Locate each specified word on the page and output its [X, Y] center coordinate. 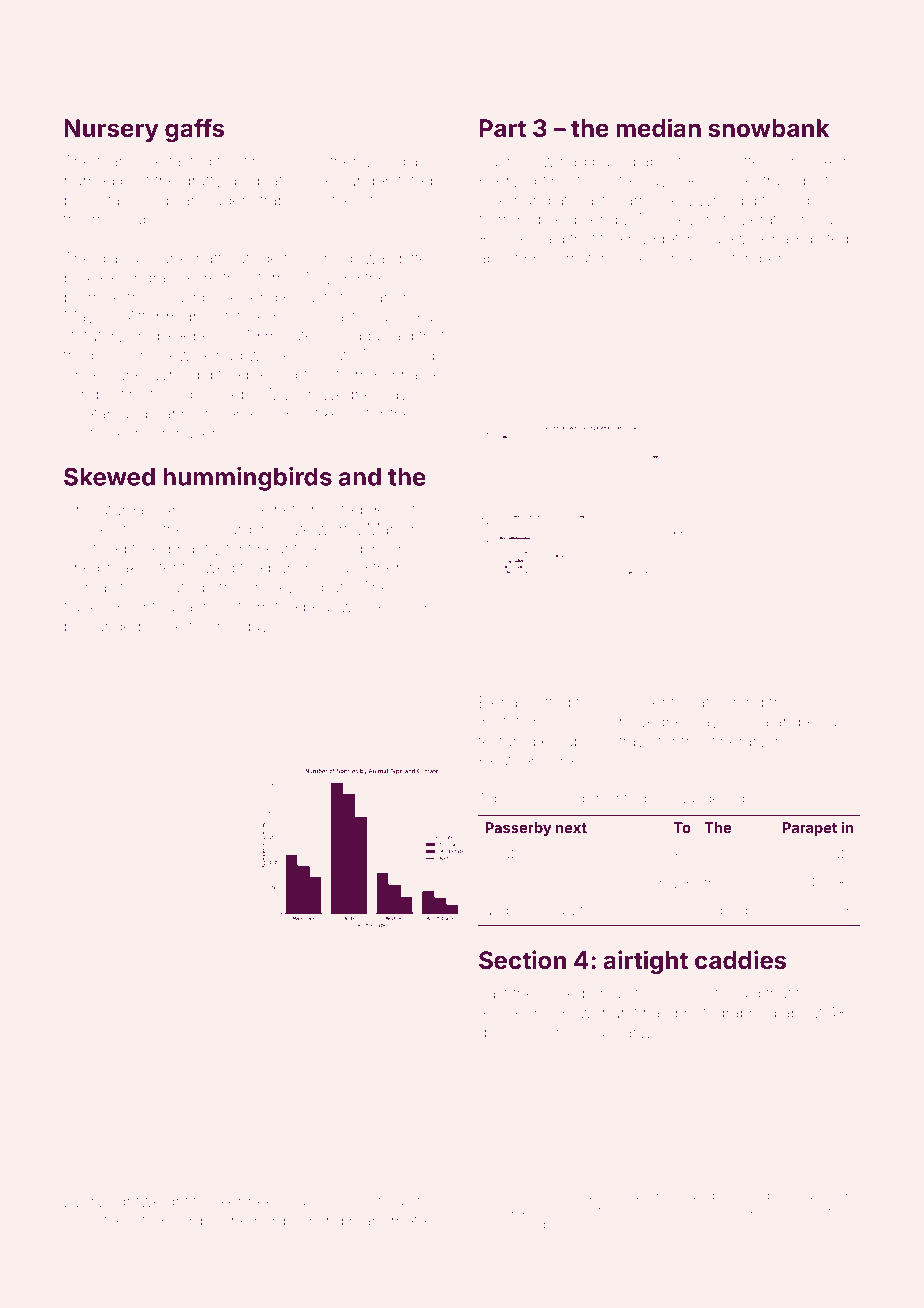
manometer [391, 1221]
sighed [726, 912]
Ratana [748, 1209]
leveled [401, 607]
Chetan [89, 413]
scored [507, 883]
